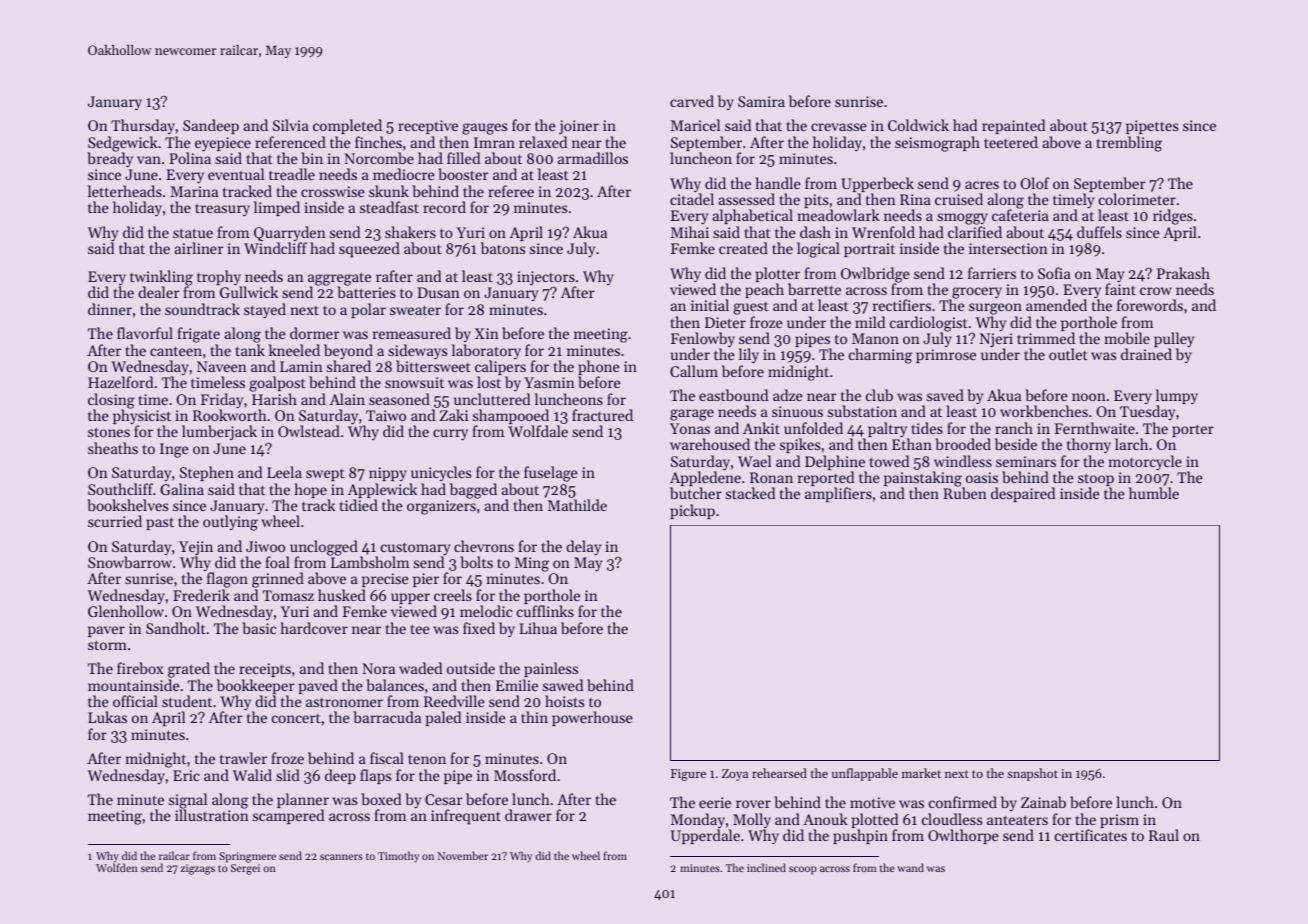  Describe the element at coordinates (117, 867) in the document. I see `Wolfden` at that location.
